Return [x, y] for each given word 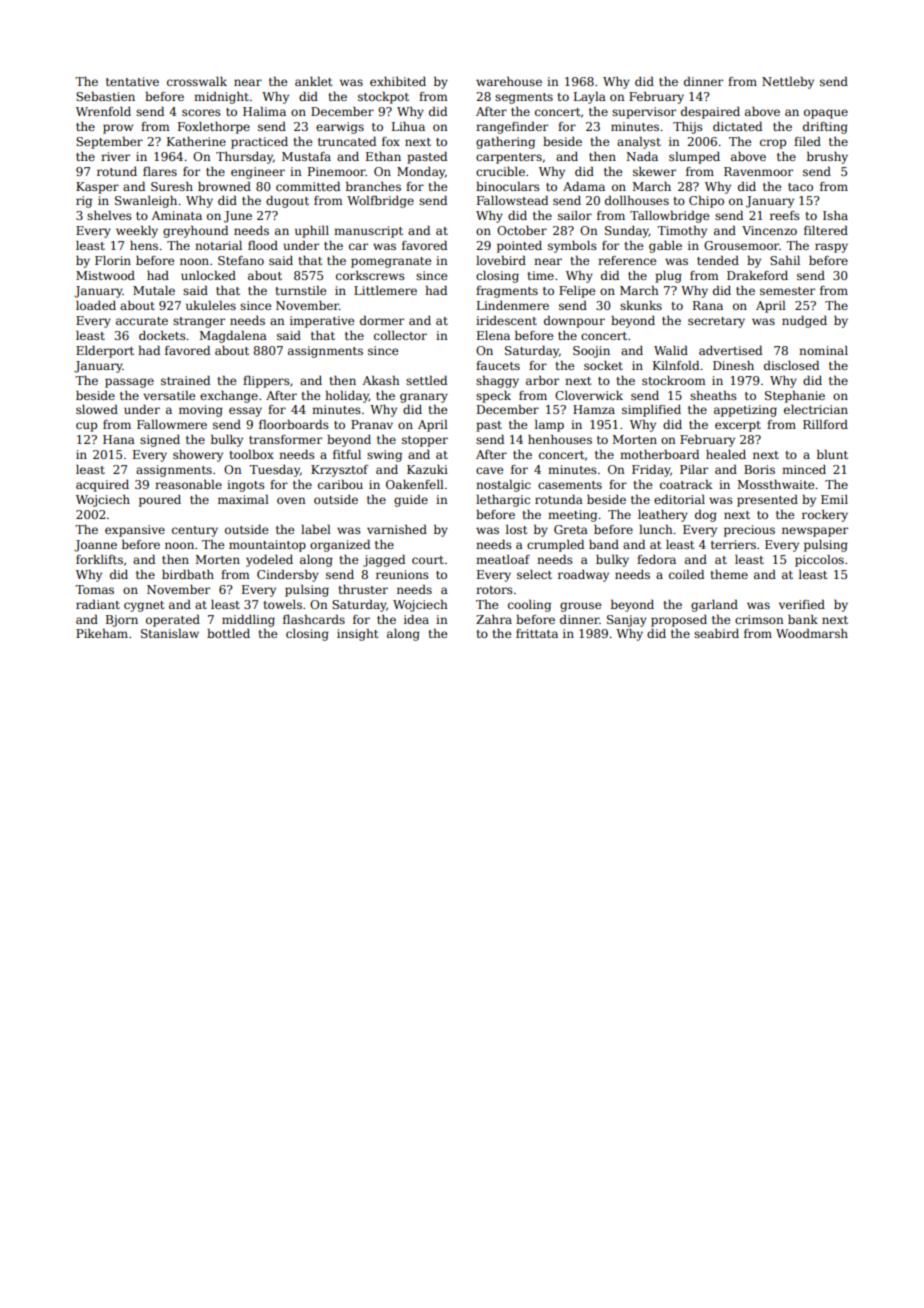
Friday [651, 471]
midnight [221, 98]
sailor [575, 215]
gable [665, 247]
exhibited [398, 81]
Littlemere [385, 290]
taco [800, 187]
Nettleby [788, 83]
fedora [656, 559]
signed [160, 441]
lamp [549, 426]
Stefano [241, 260]
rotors [494, 590]
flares [160, 171]
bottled [228, 633]
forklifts [99, 559]
